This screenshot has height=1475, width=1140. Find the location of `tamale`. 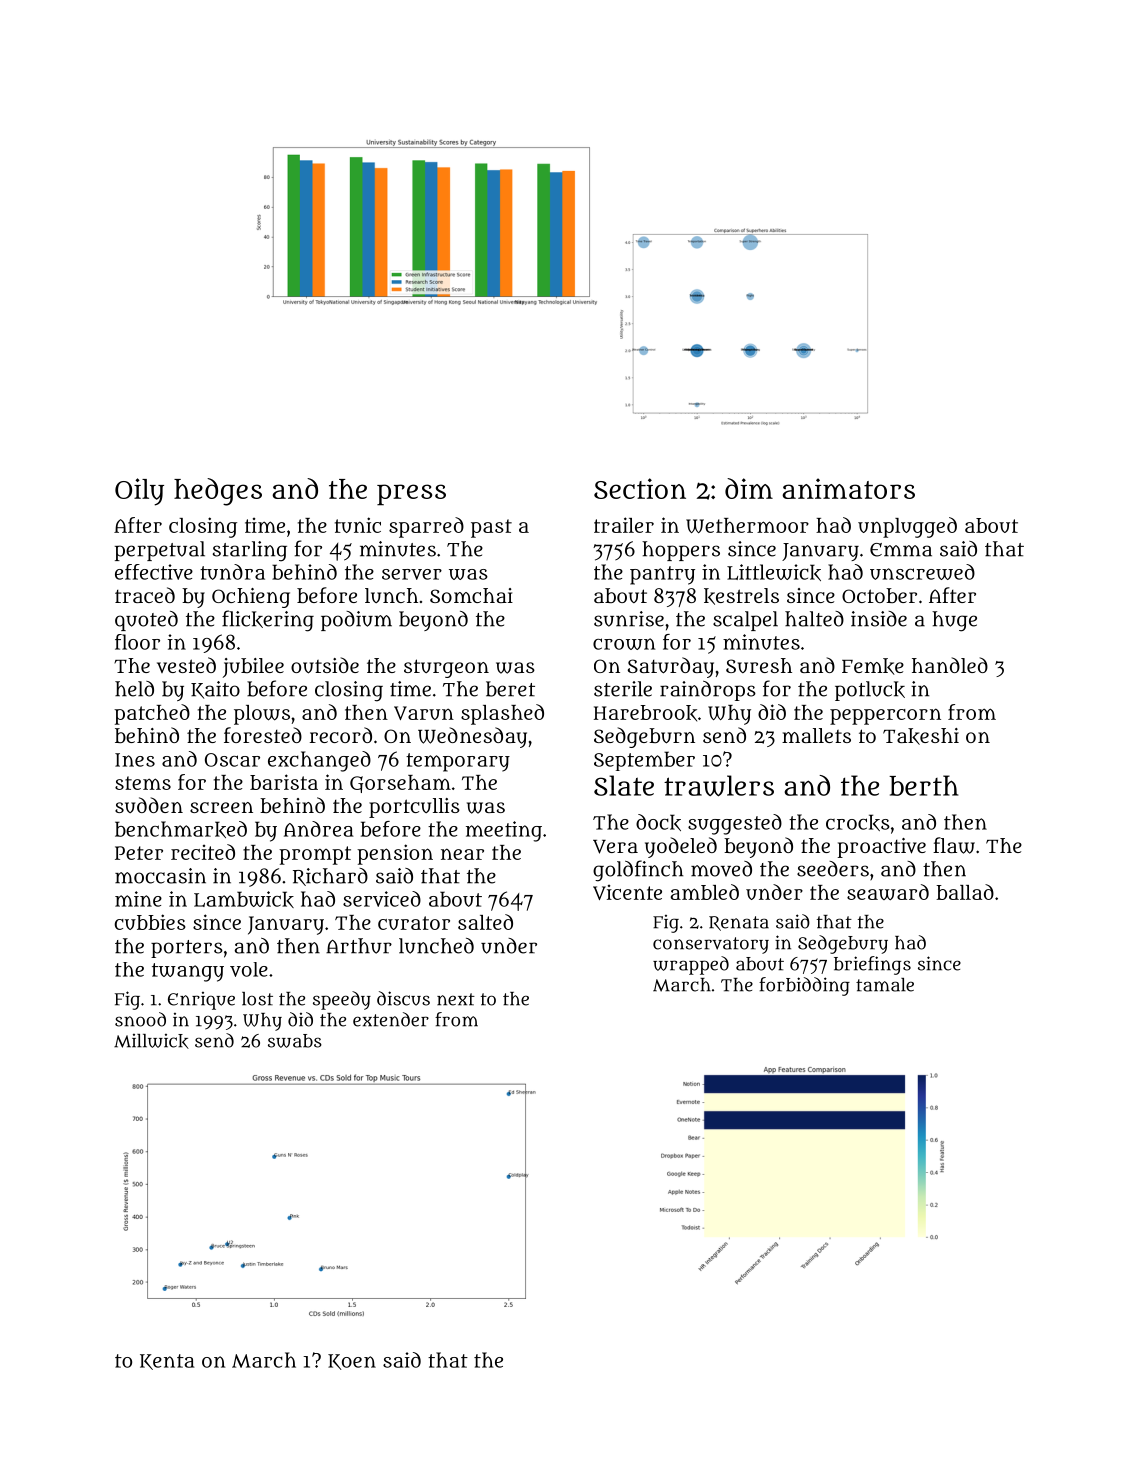

tamale is located at coordinates (885, 985).
